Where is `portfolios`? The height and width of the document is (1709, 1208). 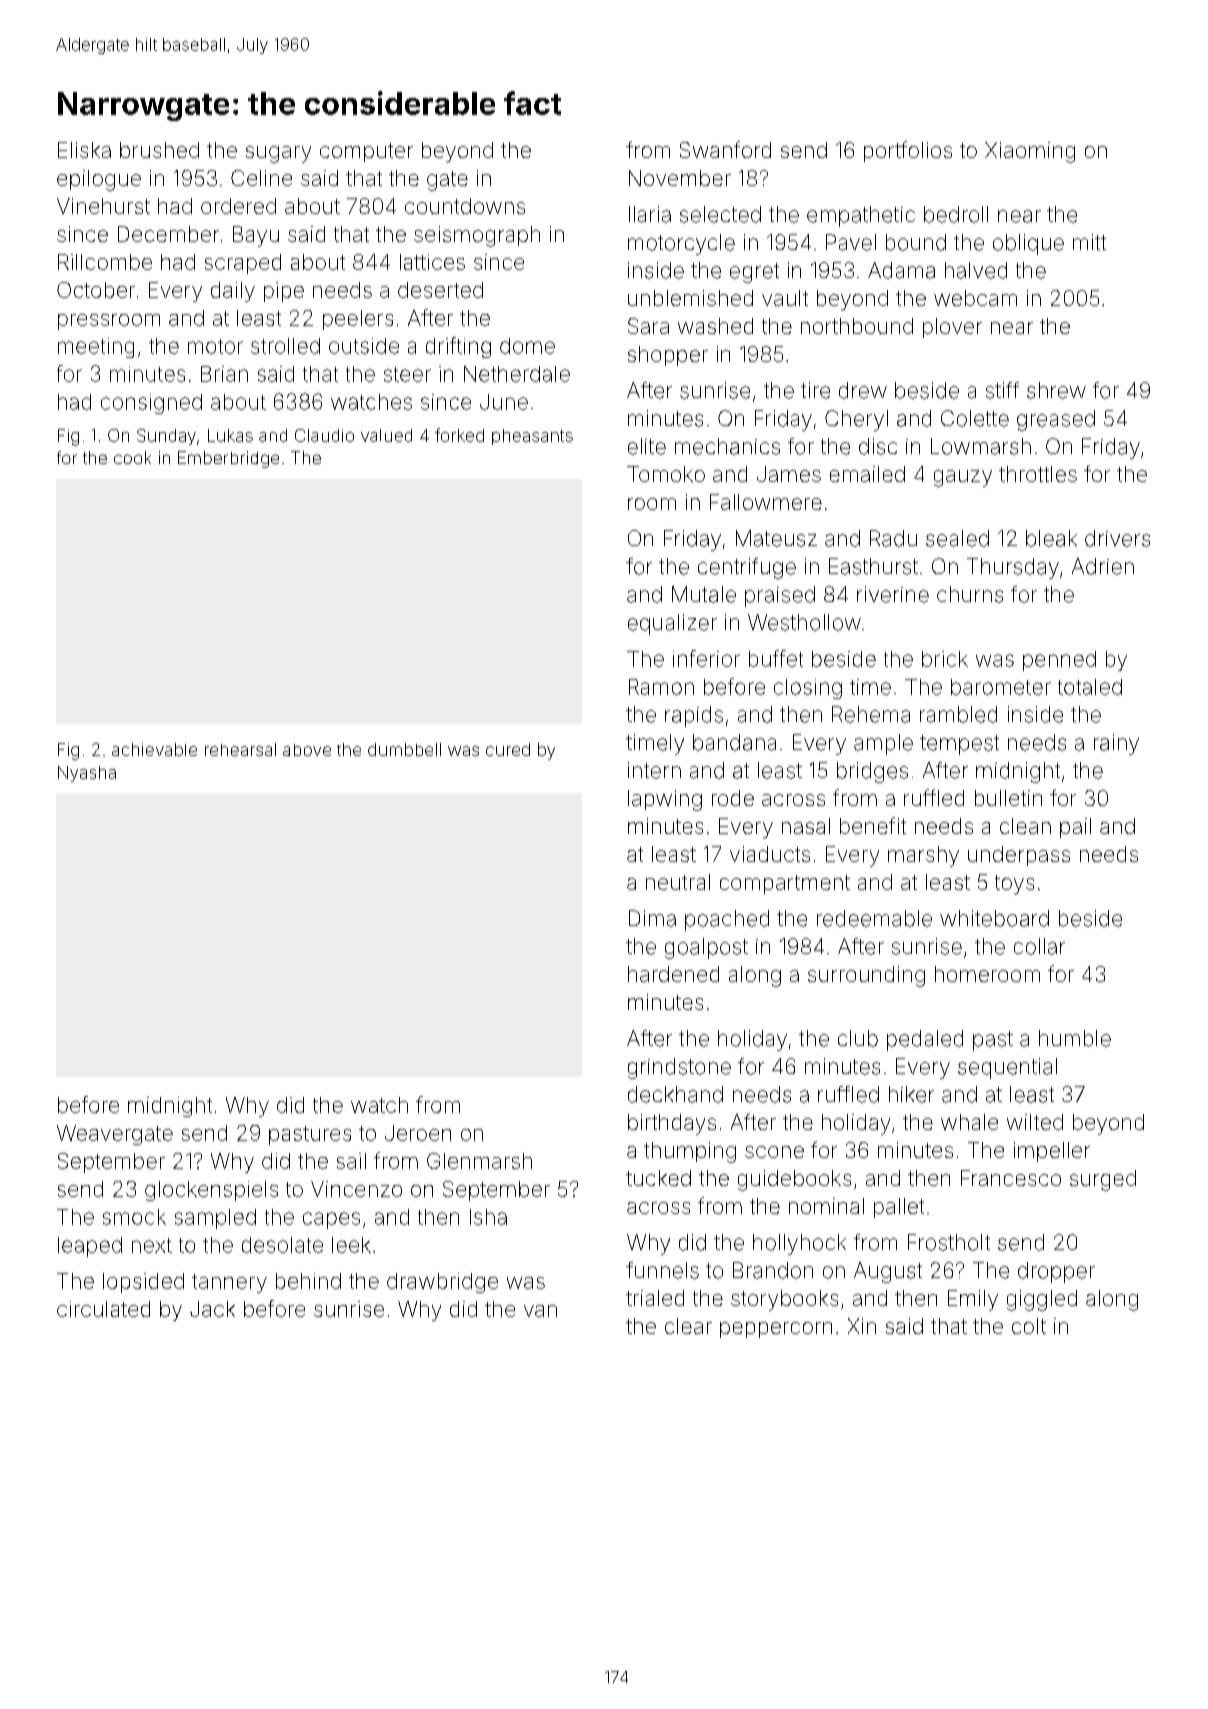
portfolios is located at coordinates (908, 151).
